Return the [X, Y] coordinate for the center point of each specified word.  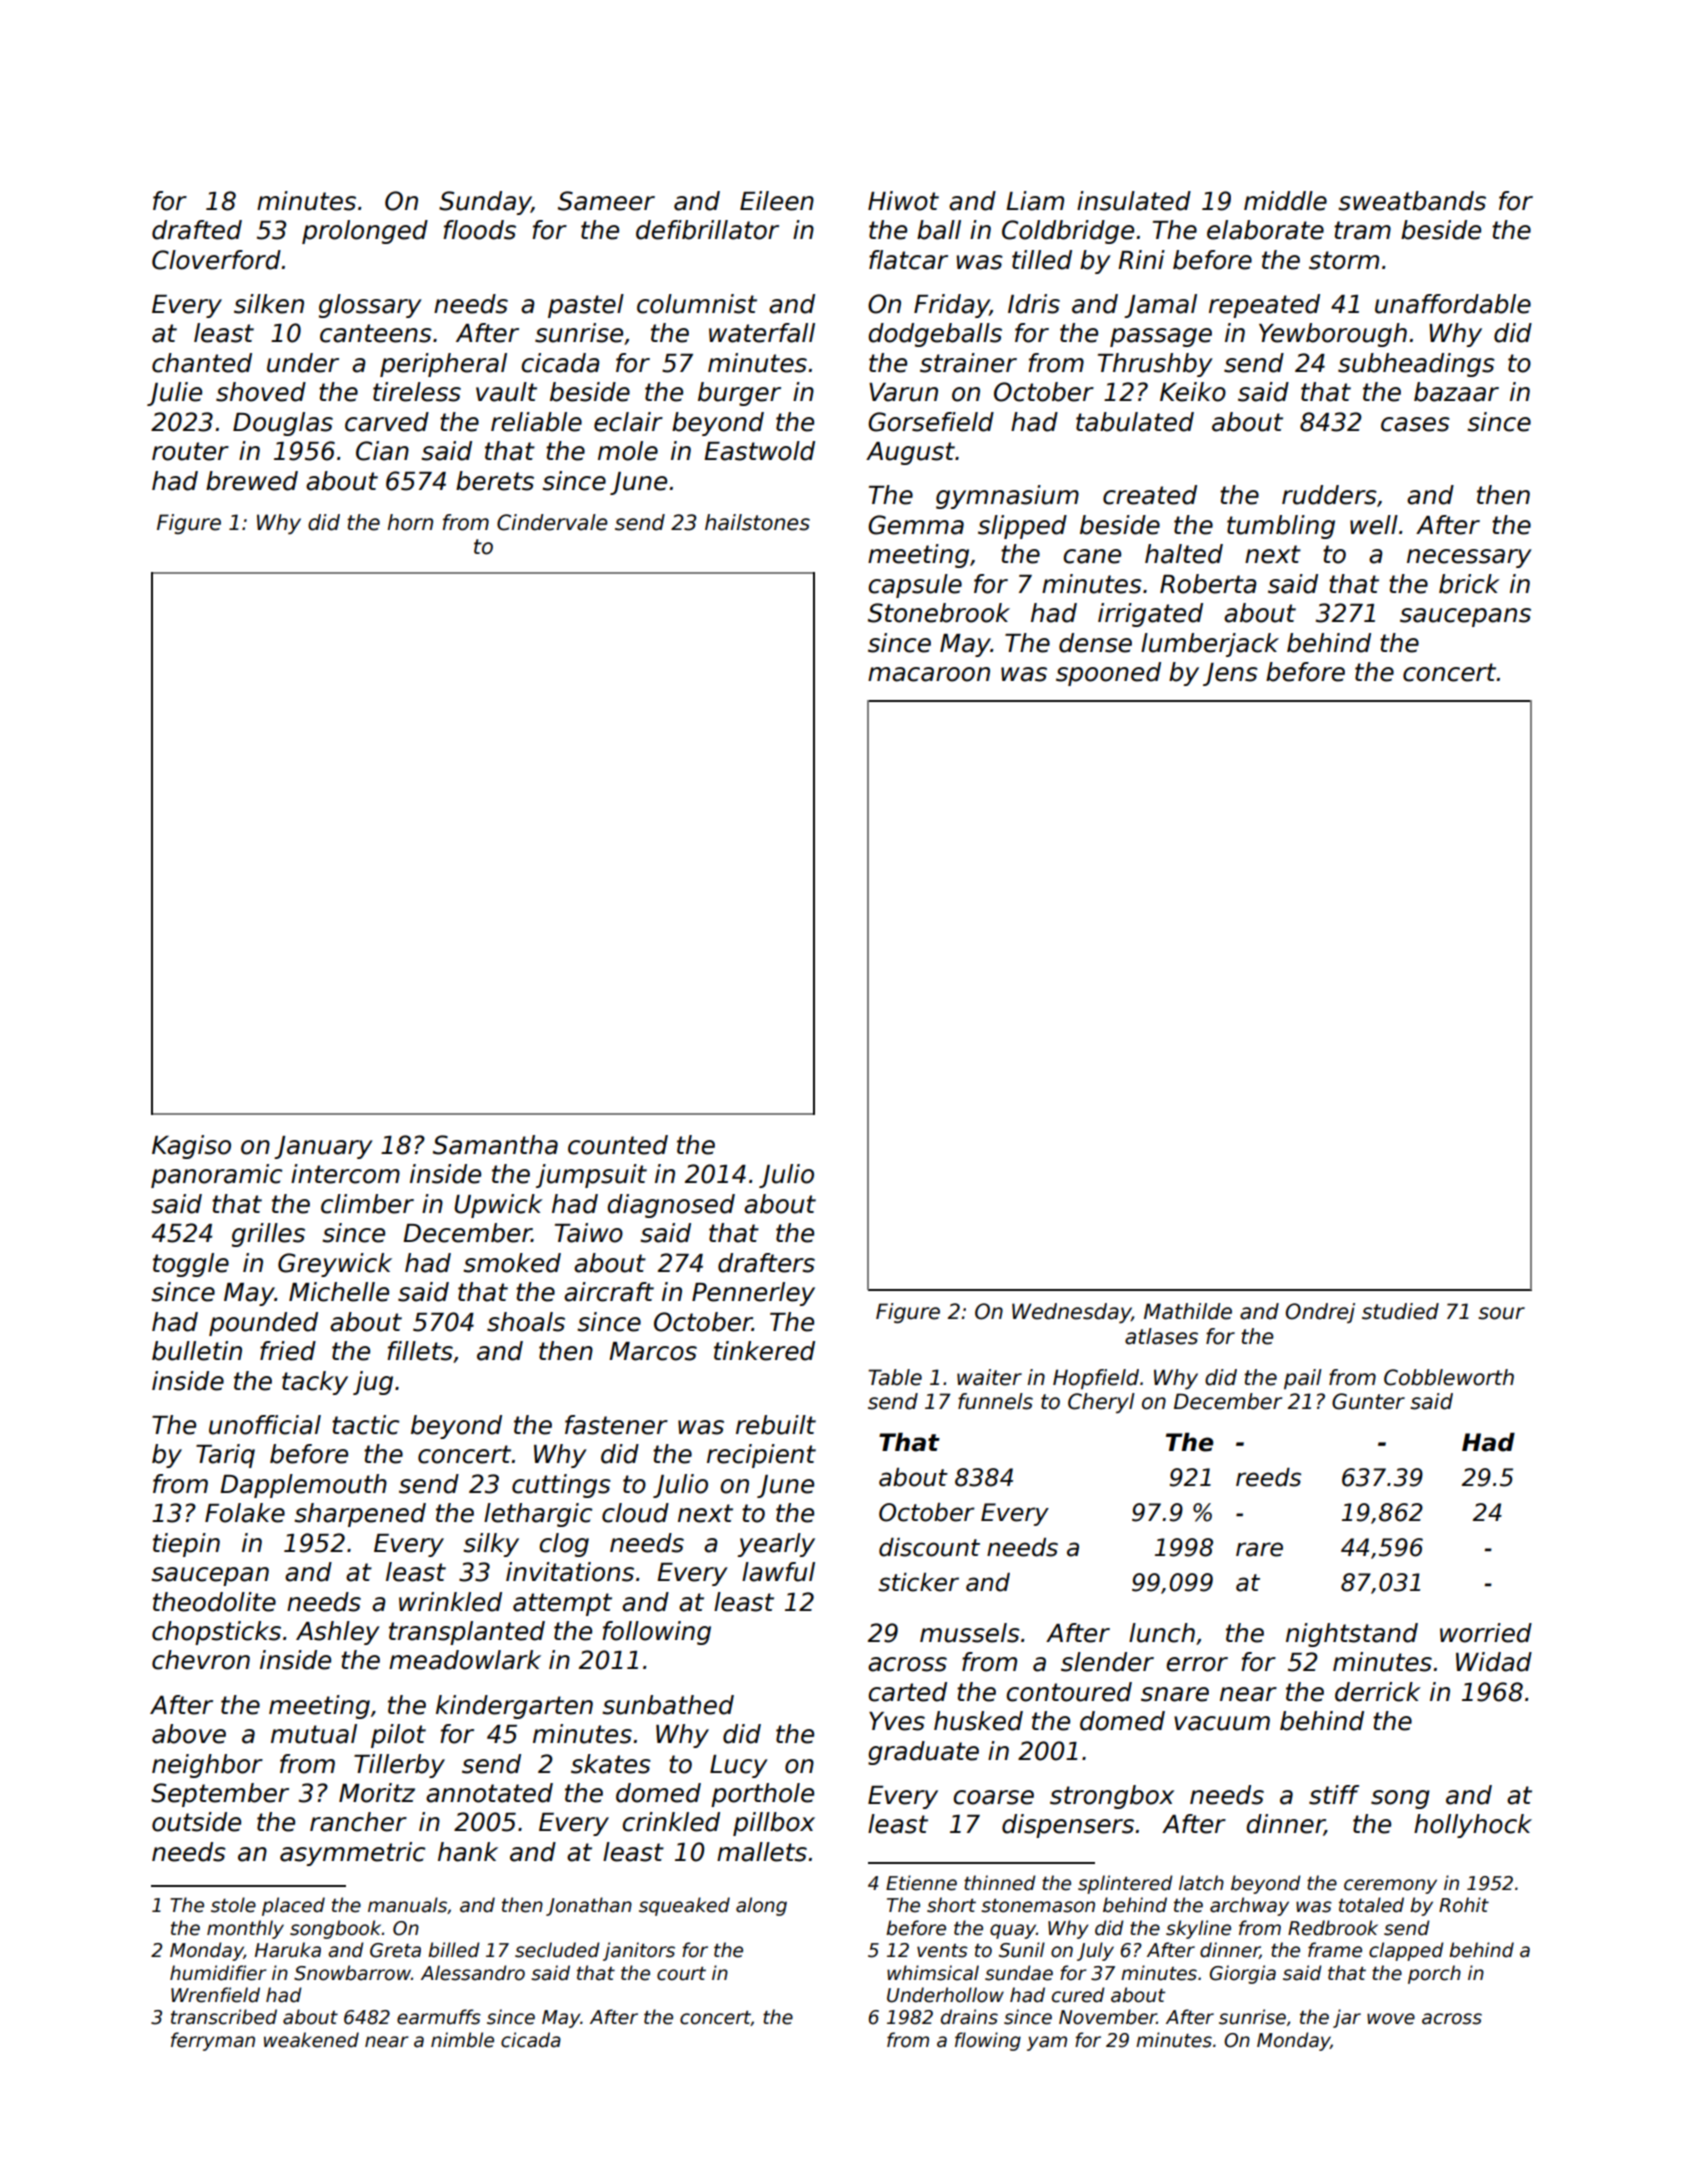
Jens [1230, 674]
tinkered [764, 1351]
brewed [252, 481]
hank [468, 1852]
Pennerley [753, 1294]
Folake [245, 1513]
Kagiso [191, 1147]
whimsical [933, 1973]
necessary [1469, 558]
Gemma [916, 525]
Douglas [283, 424]
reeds [1268, 1477]
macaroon [929, 674]
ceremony [1390, 1886]
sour [1501, 1313]
